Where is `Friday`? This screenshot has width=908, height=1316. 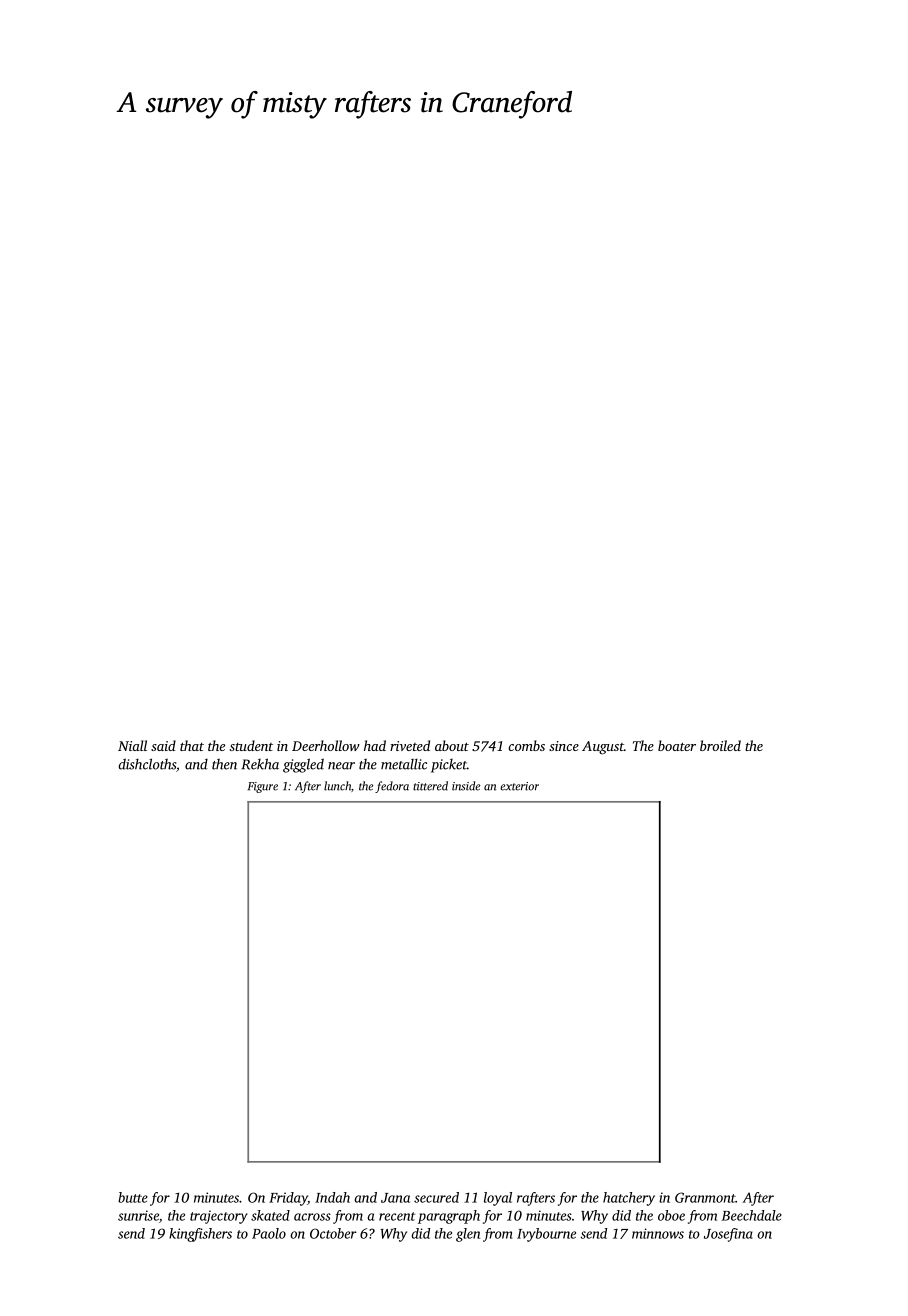
Friday is located at coordinates (288, 1199).
